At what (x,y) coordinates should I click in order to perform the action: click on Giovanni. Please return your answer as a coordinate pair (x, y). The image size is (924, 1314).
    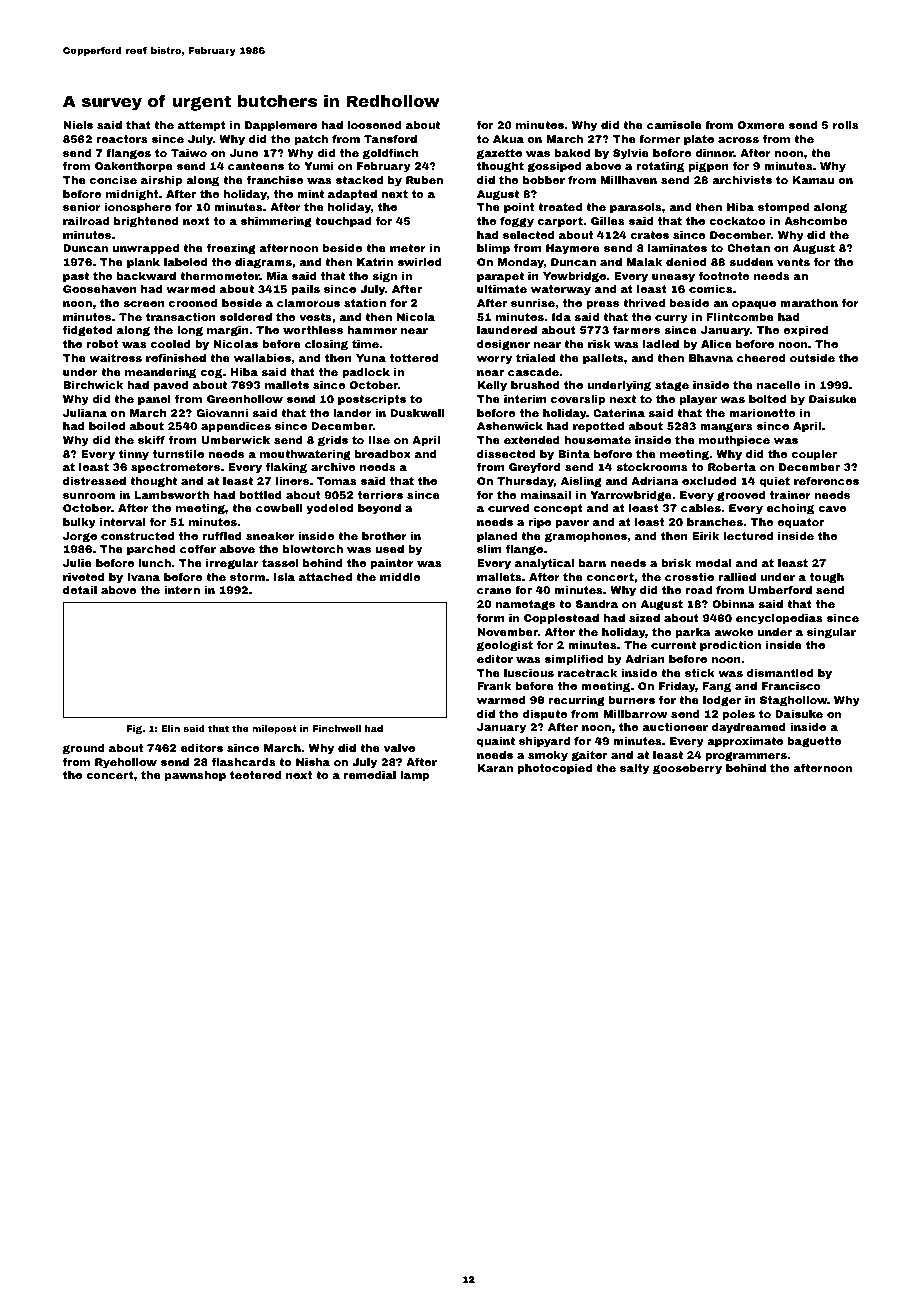
    Looking at the image, I should click on (222, 413).
